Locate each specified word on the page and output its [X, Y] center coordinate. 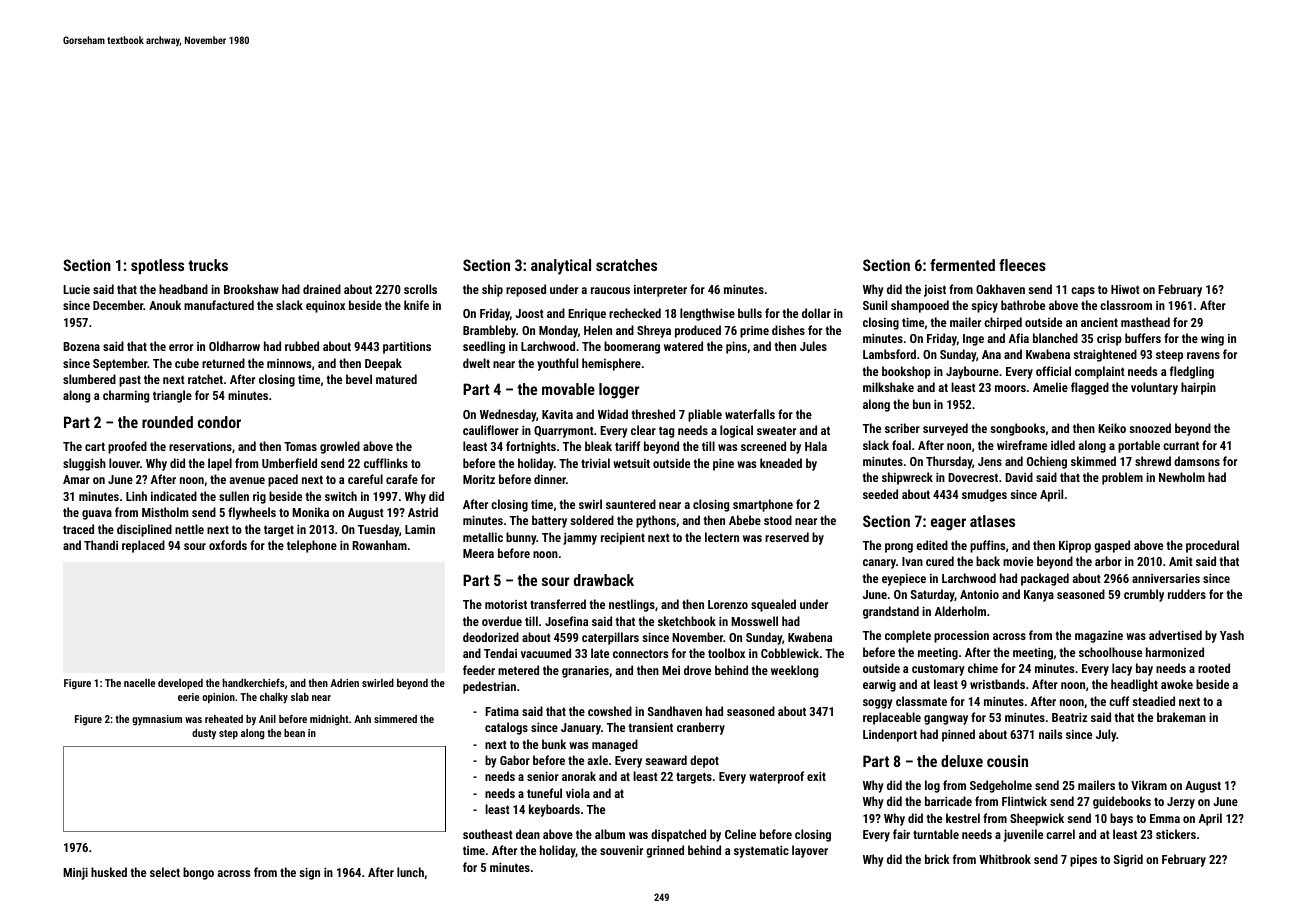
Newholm [1182, 477]
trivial [595, 463]
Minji [75, 873]
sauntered [631, 504]
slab [300, 697]
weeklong [794, 671]
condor [219, 422]
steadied [1153, 701]
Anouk [165, 305]
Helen [598, 330]
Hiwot [1125, 289]
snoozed [1150, 428]
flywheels [252, 513]
